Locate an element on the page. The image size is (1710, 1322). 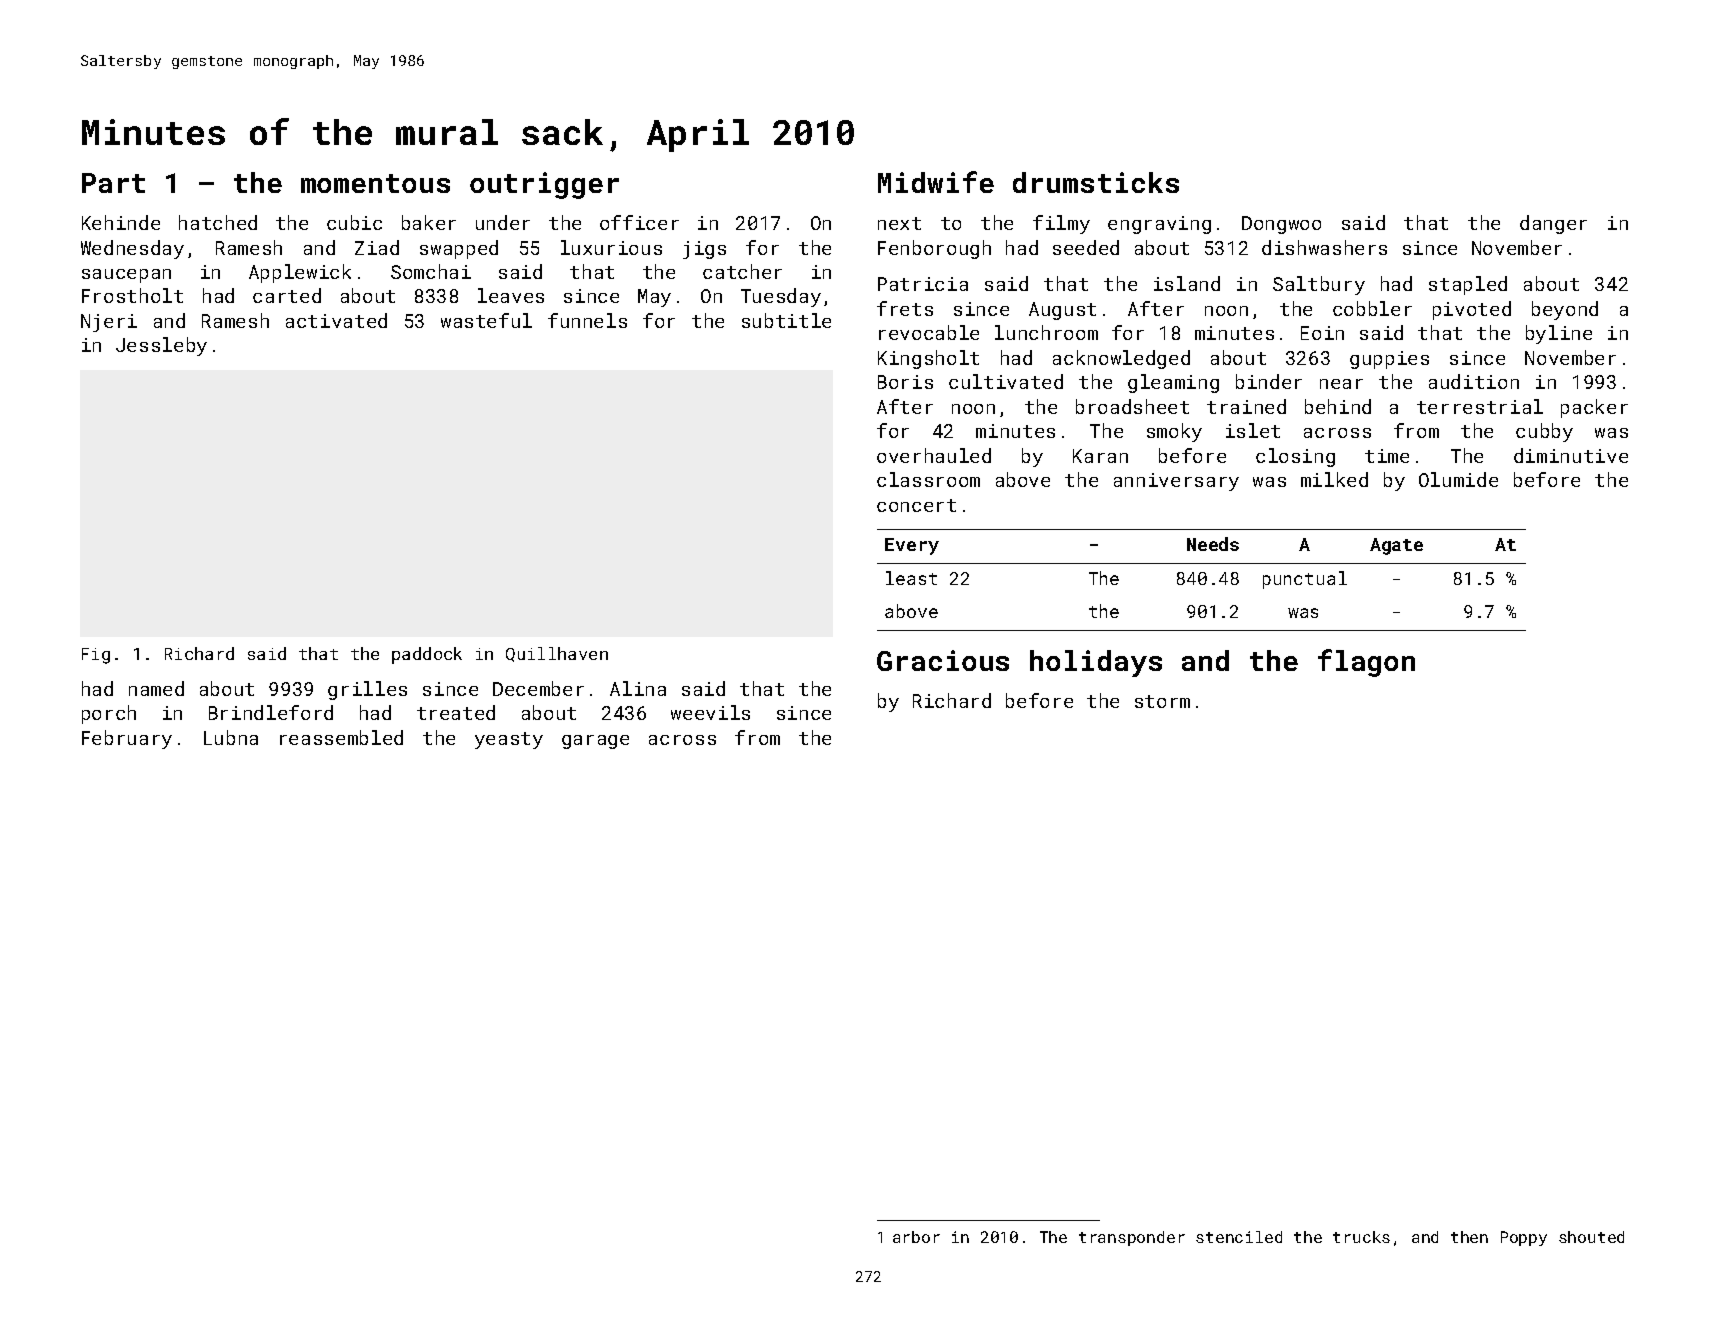
Eoin is located at coordinates (1322, 333).
